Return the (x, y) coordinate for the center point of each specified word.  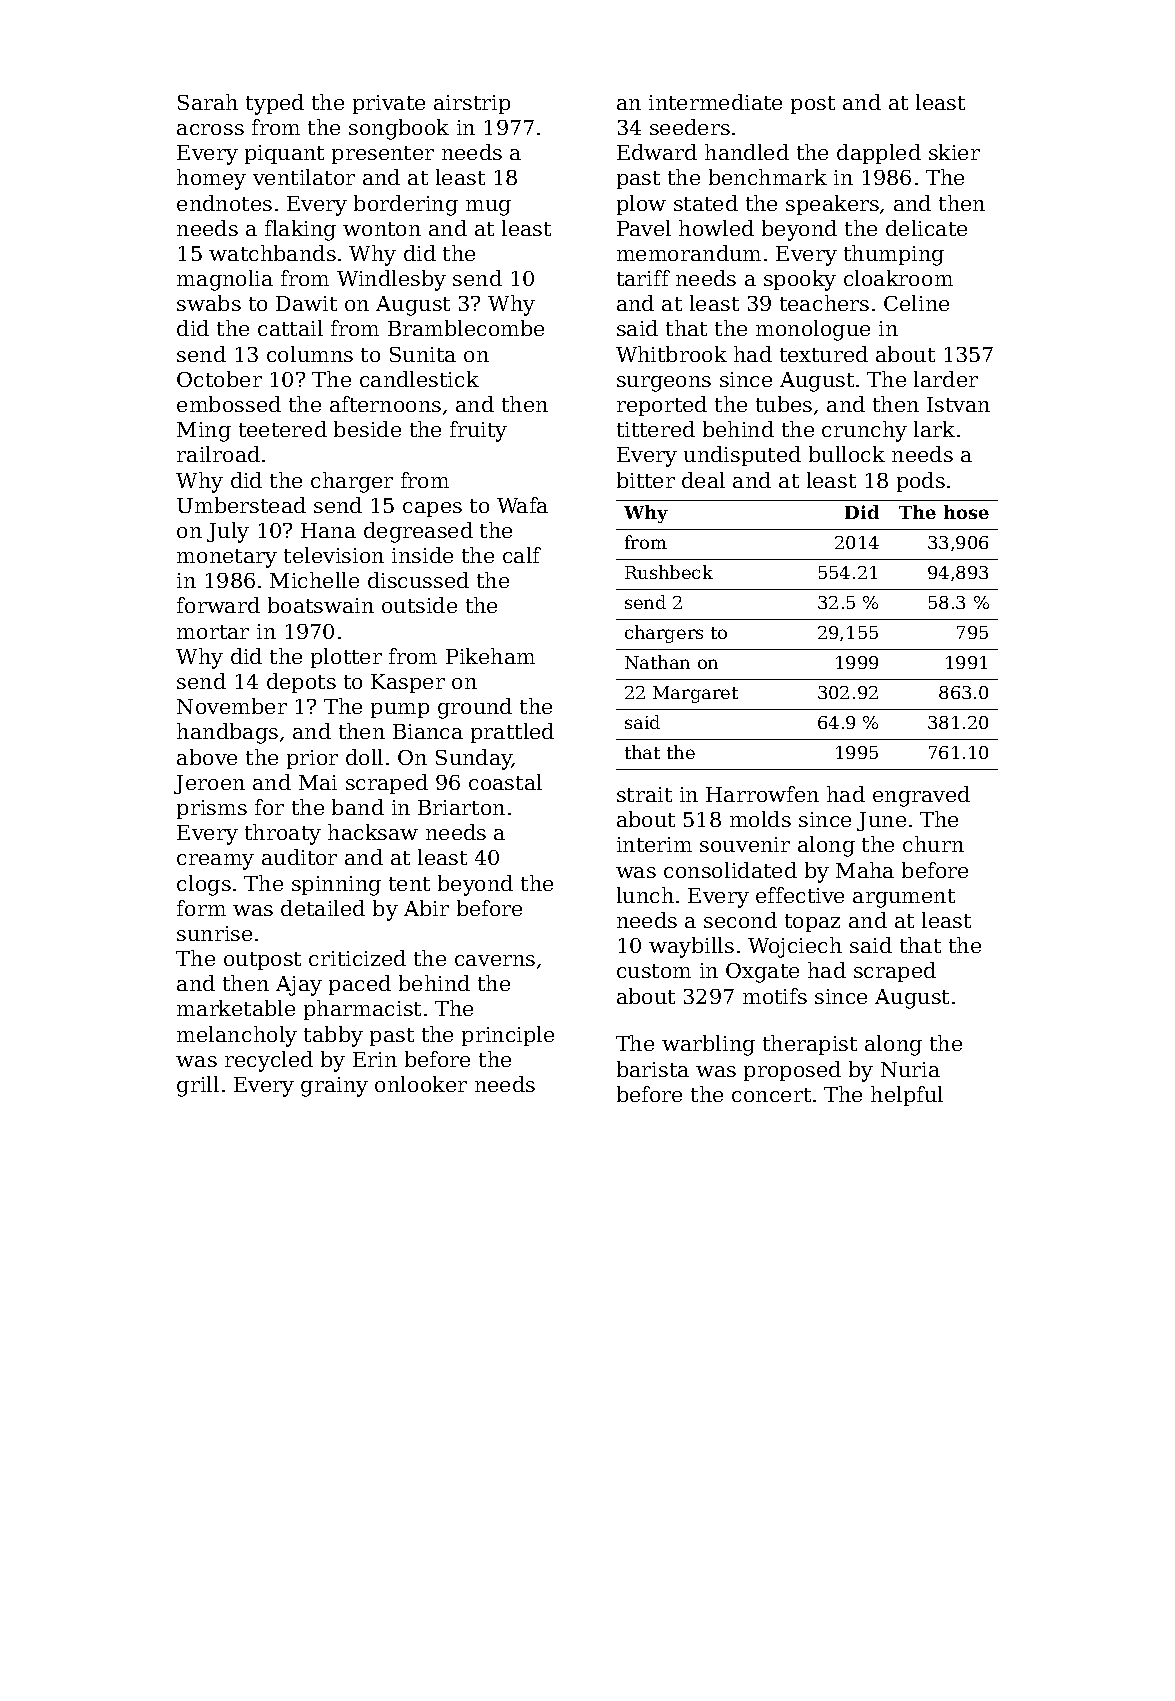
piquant (284, 154)
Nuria (910, 1069)
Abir (426, 908)
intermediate (715, 102)
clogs (204, 885)
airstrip (472, 104)
